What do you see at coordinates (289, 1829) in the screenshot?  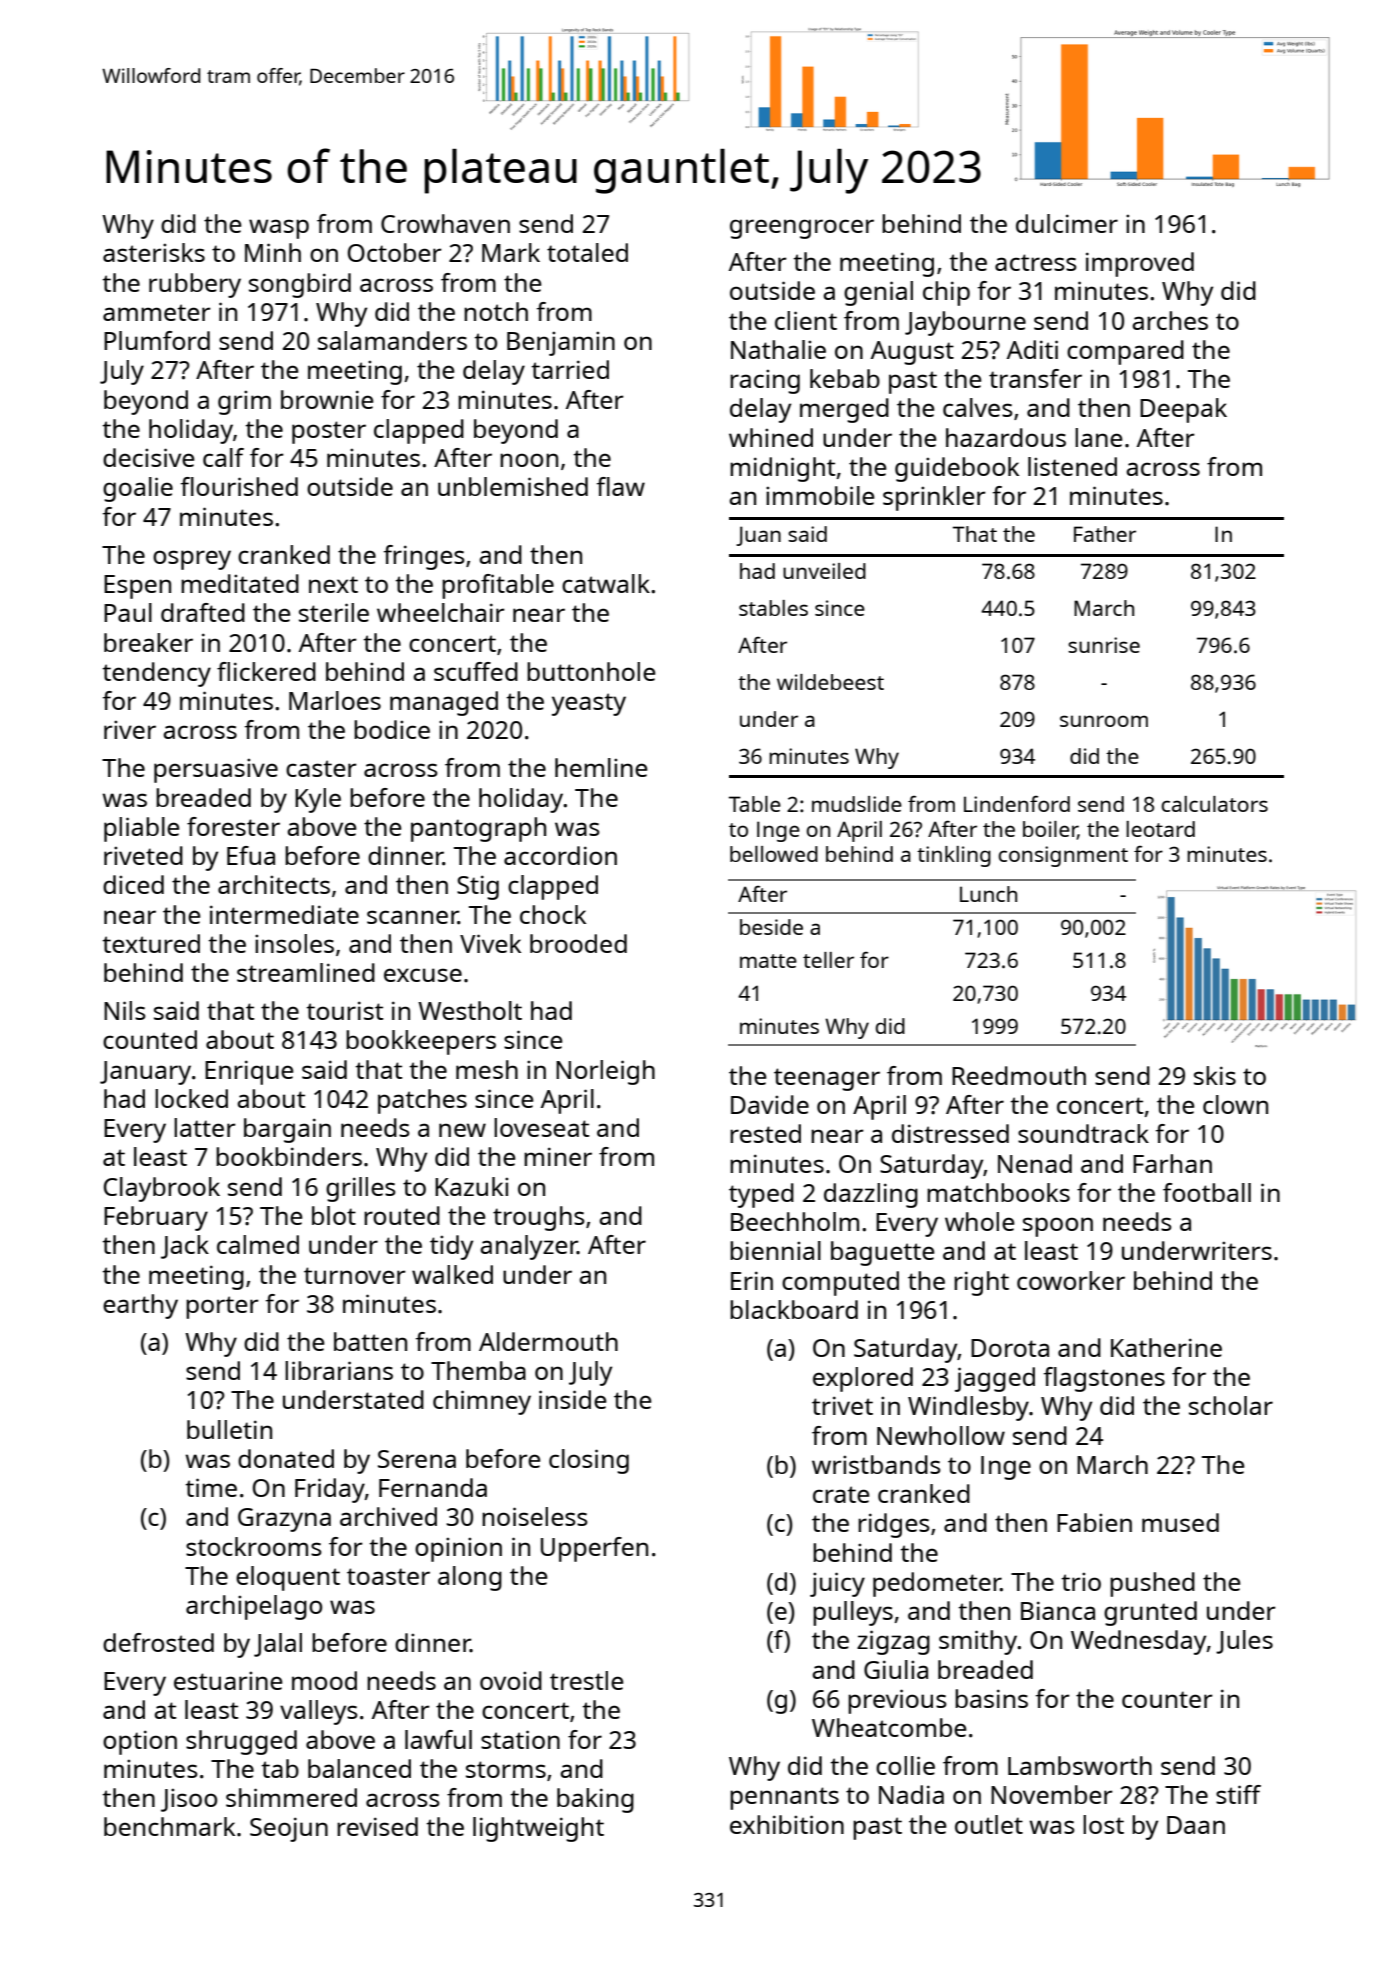 I see `Seojun` at bounding box center [289, 1829].
